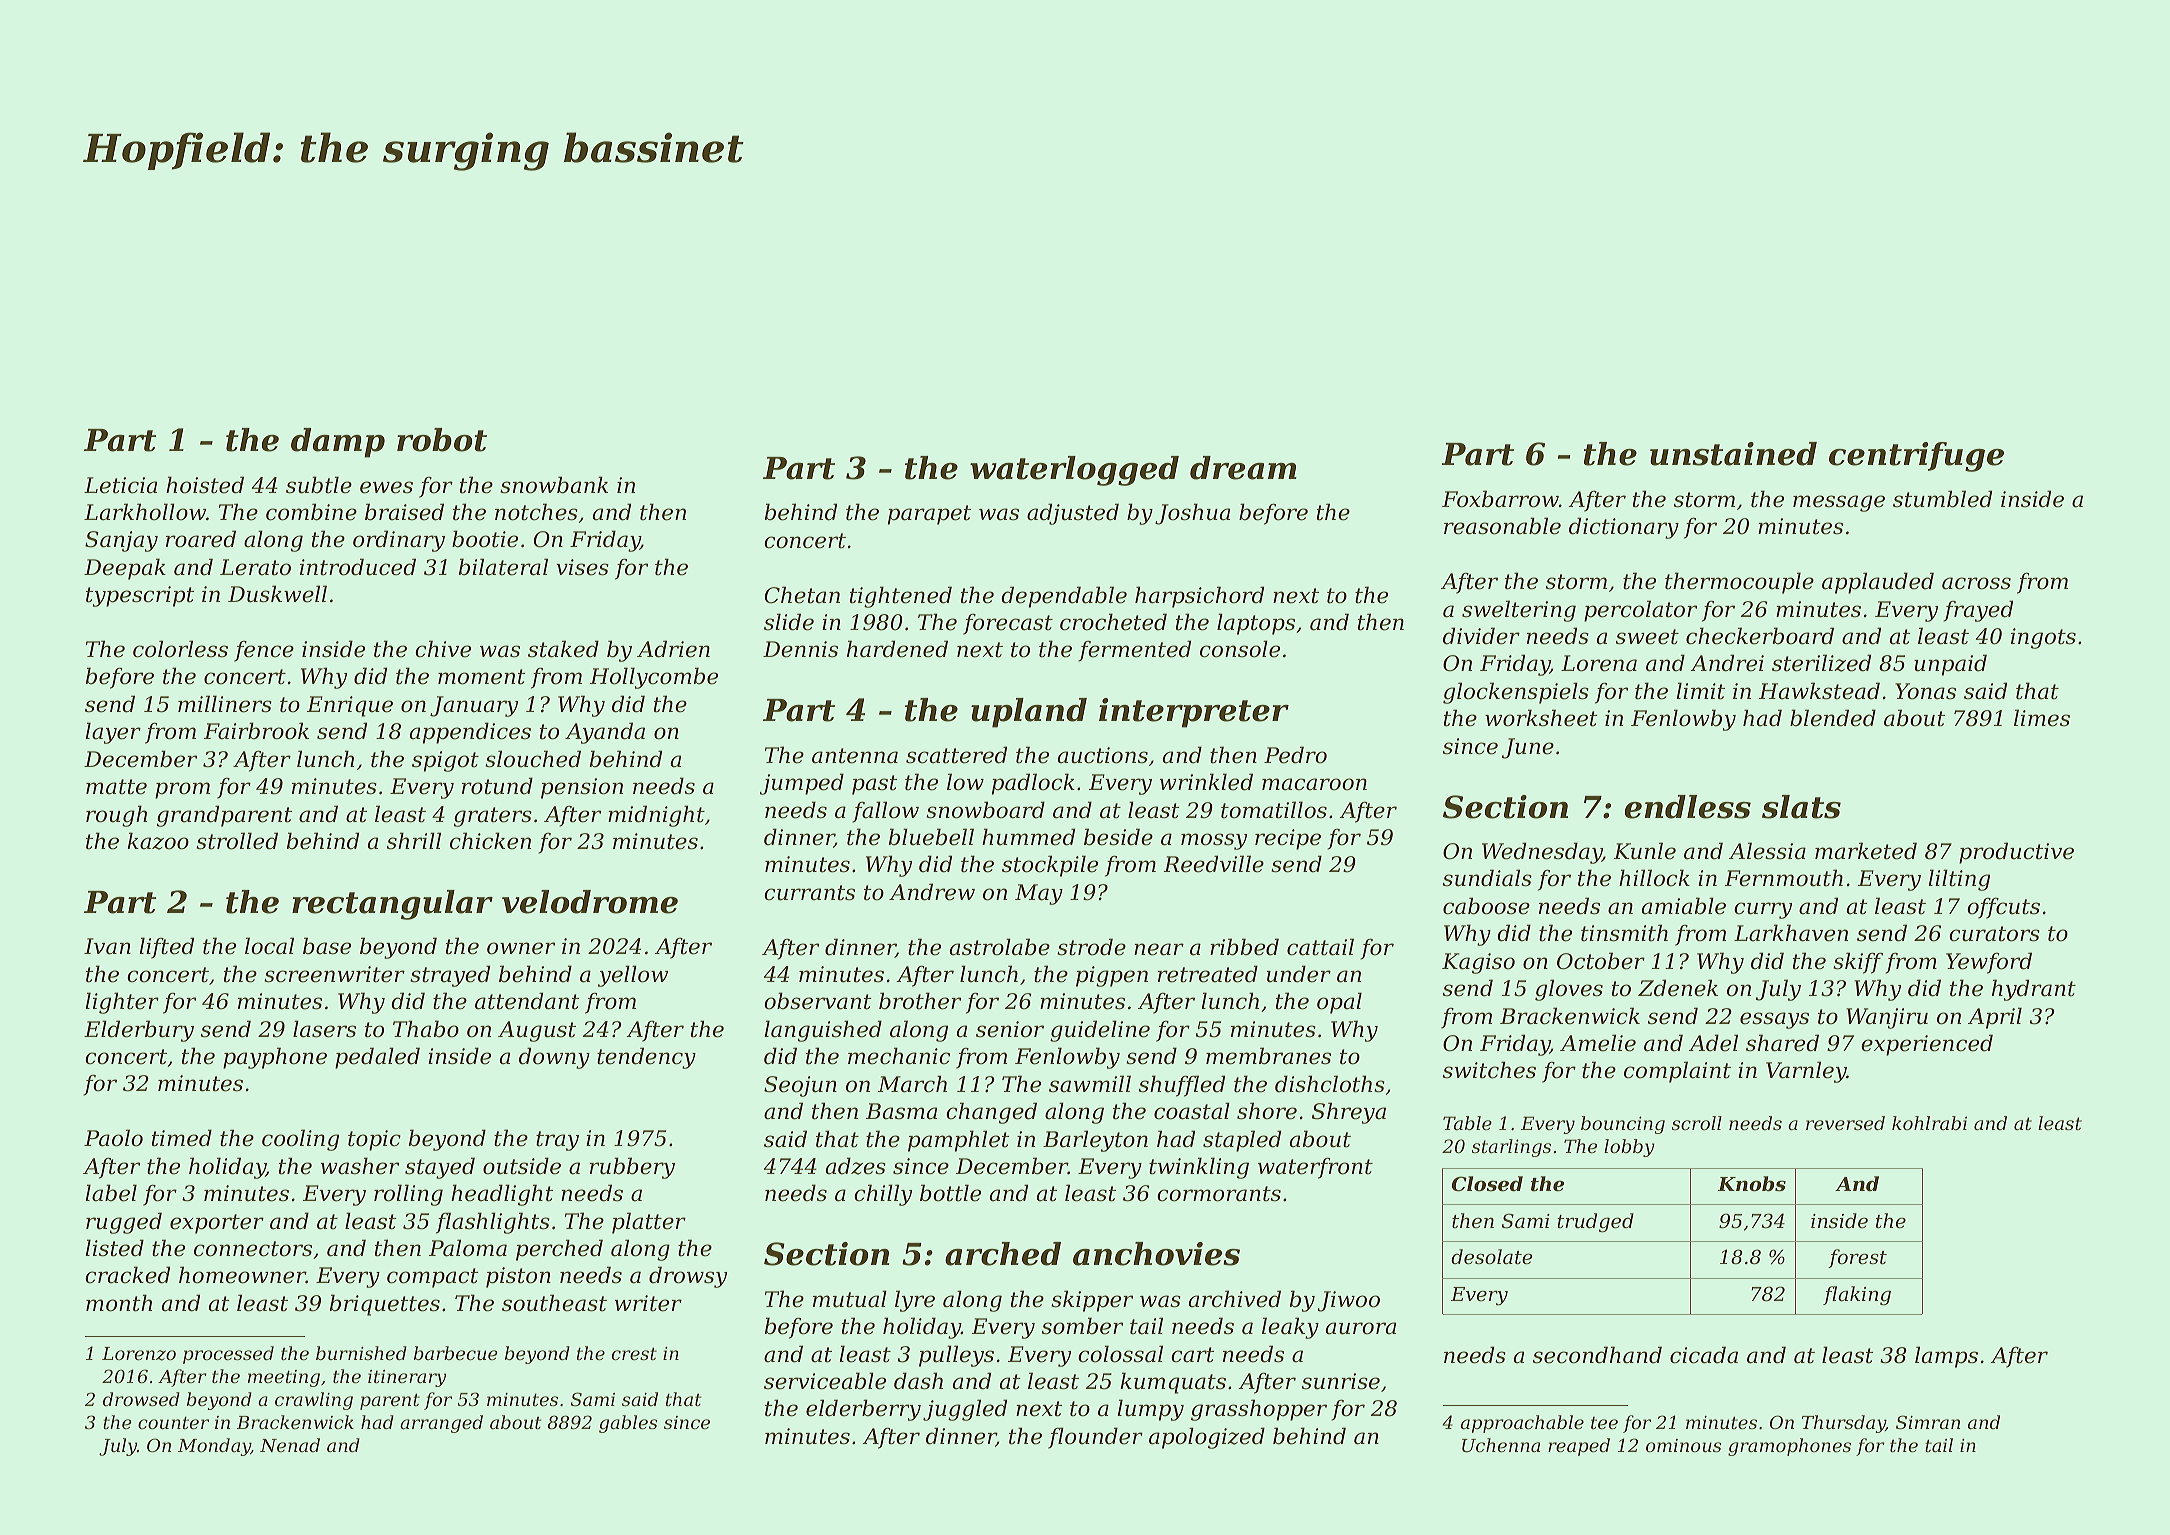  Describe the element at coordinates (1579, 1447) in the screenshot. I see `reaped` at that location.
